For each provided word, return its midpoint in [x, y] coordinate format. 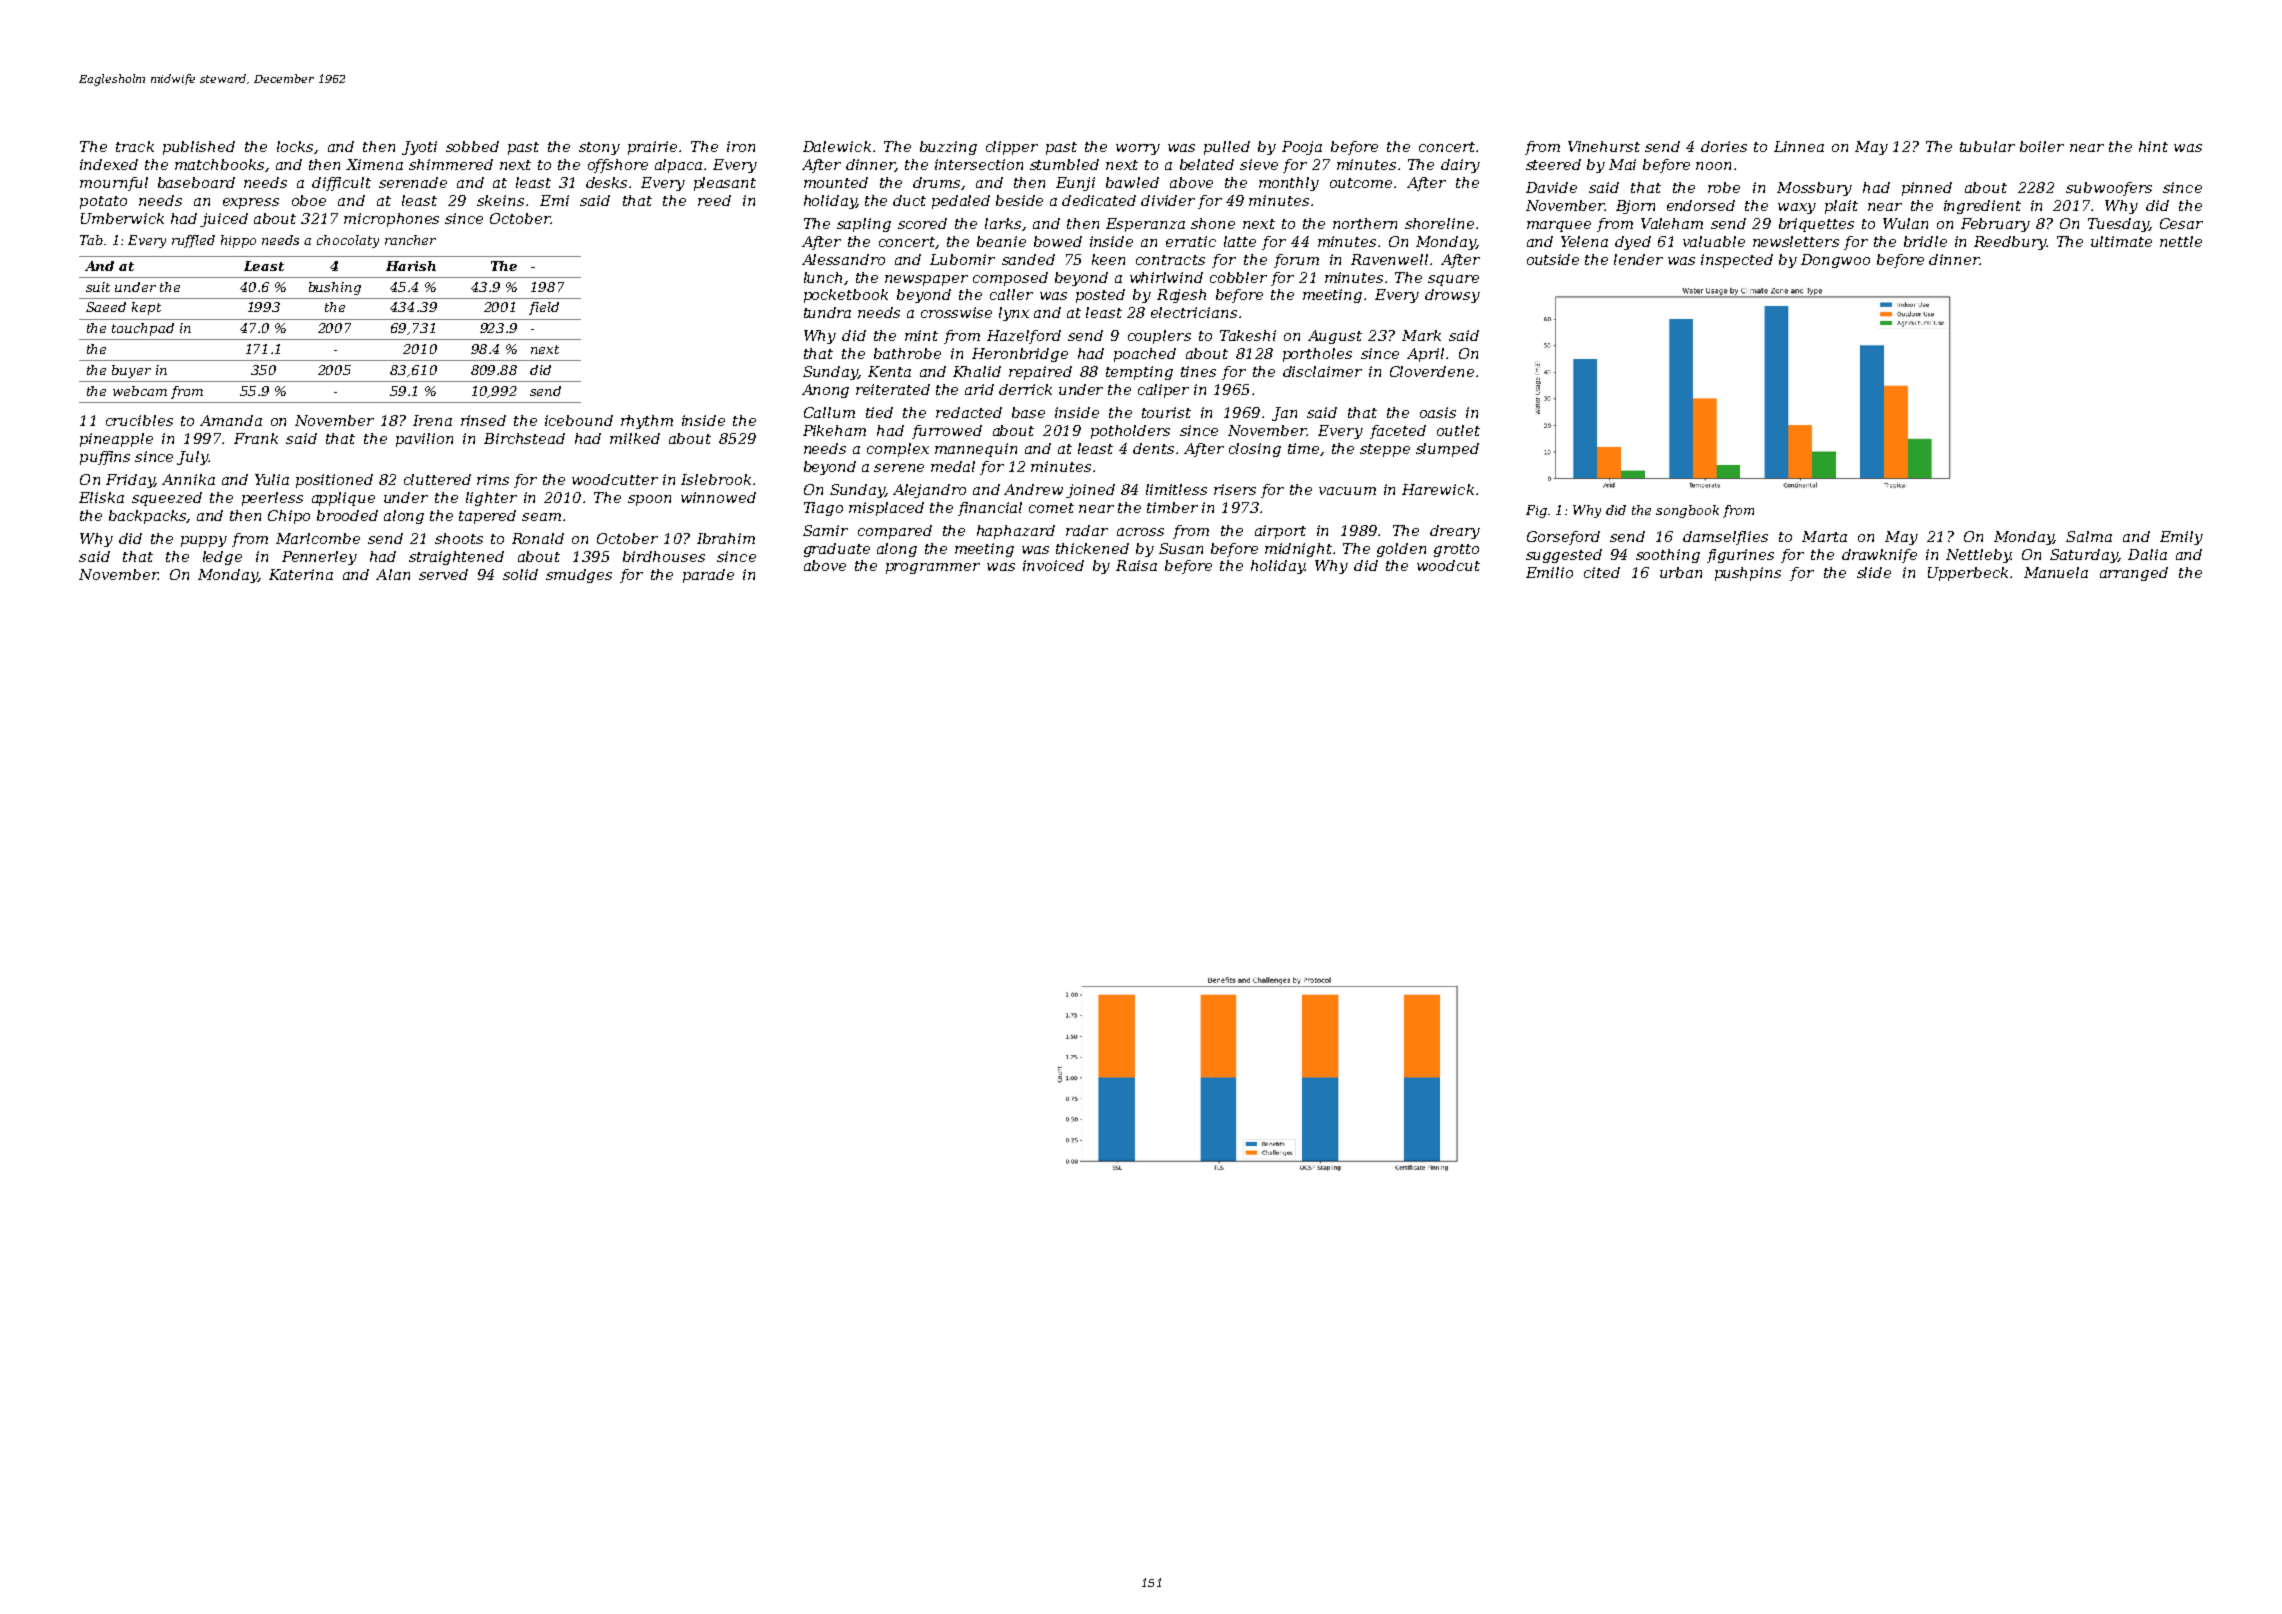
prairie [652, 148]
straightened [456, 558]
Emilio [1549, 572]
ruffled [193, 241]
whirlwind [1166, 277]
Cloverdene [1432, 371]
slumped [1447, 450]
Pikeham [834, 430]
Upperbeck [1968, 574]
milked [635, 438]
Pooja [1302, 148]
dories [1724, 146]
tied [879, 412]
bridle [1925, 241]
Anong [825, 391]
